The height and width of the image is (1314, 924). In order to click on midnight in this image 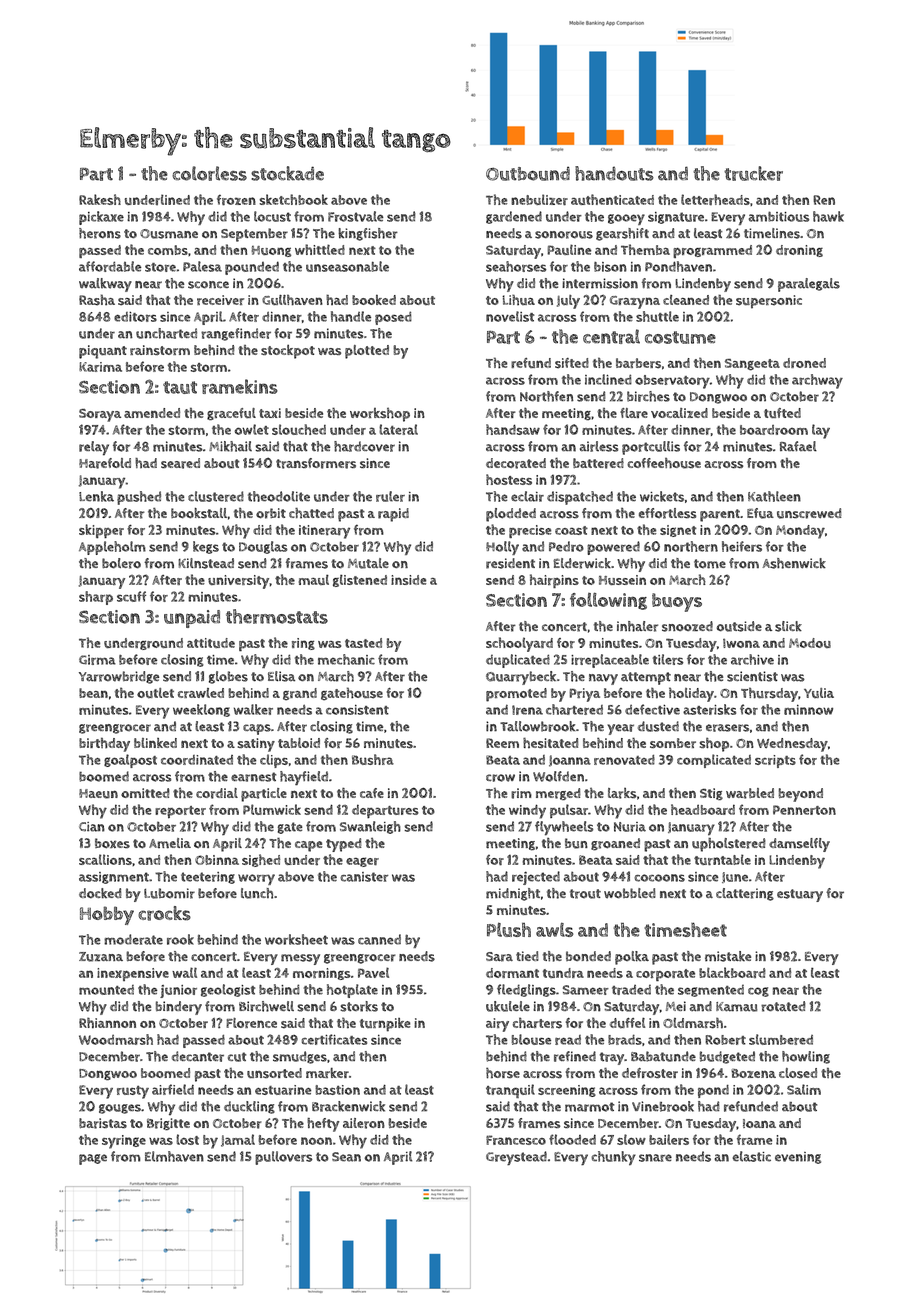, I will do `click(513, 894)`.
